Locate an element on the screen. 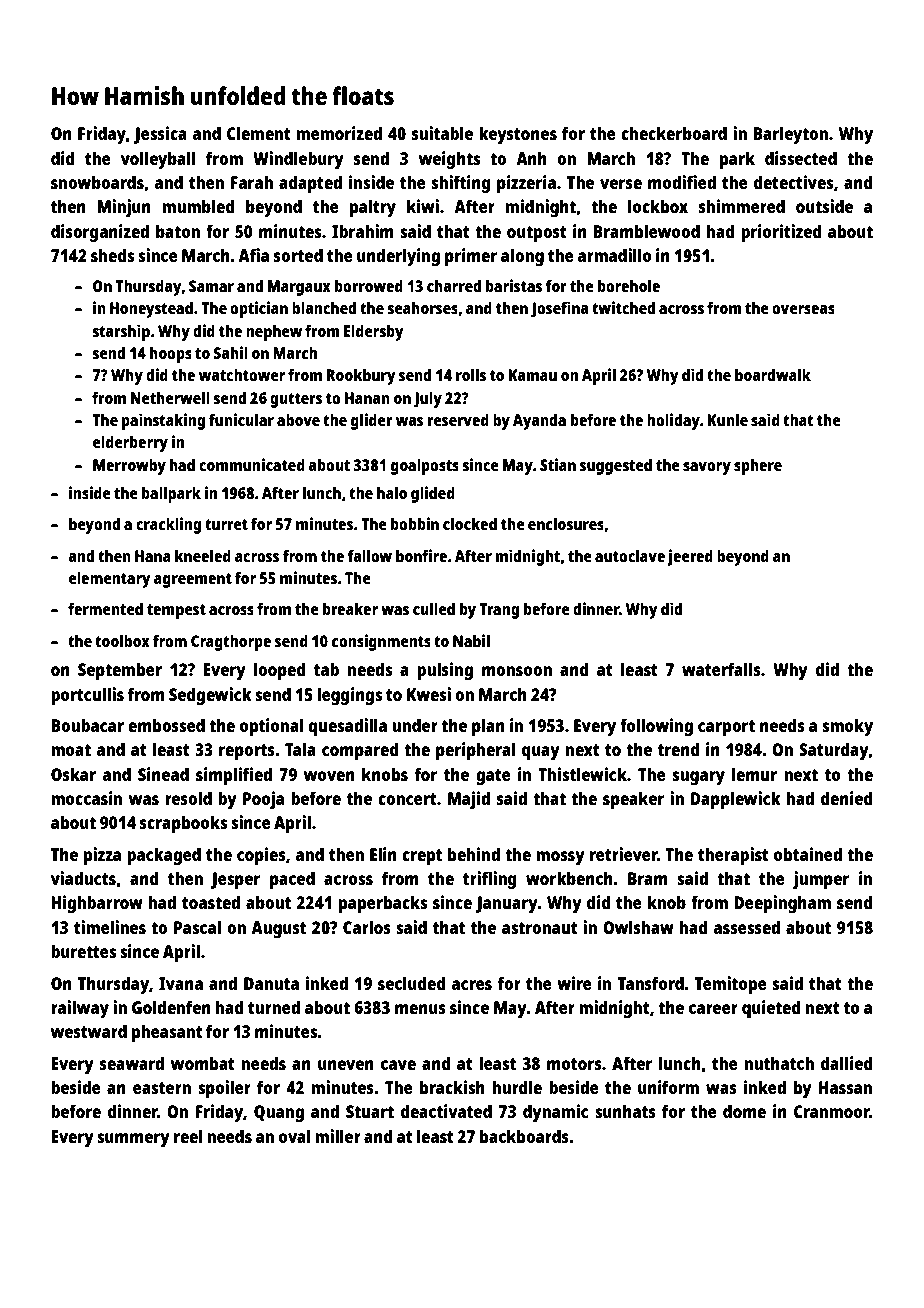  backboards is located at coordinates (524, 1136).
